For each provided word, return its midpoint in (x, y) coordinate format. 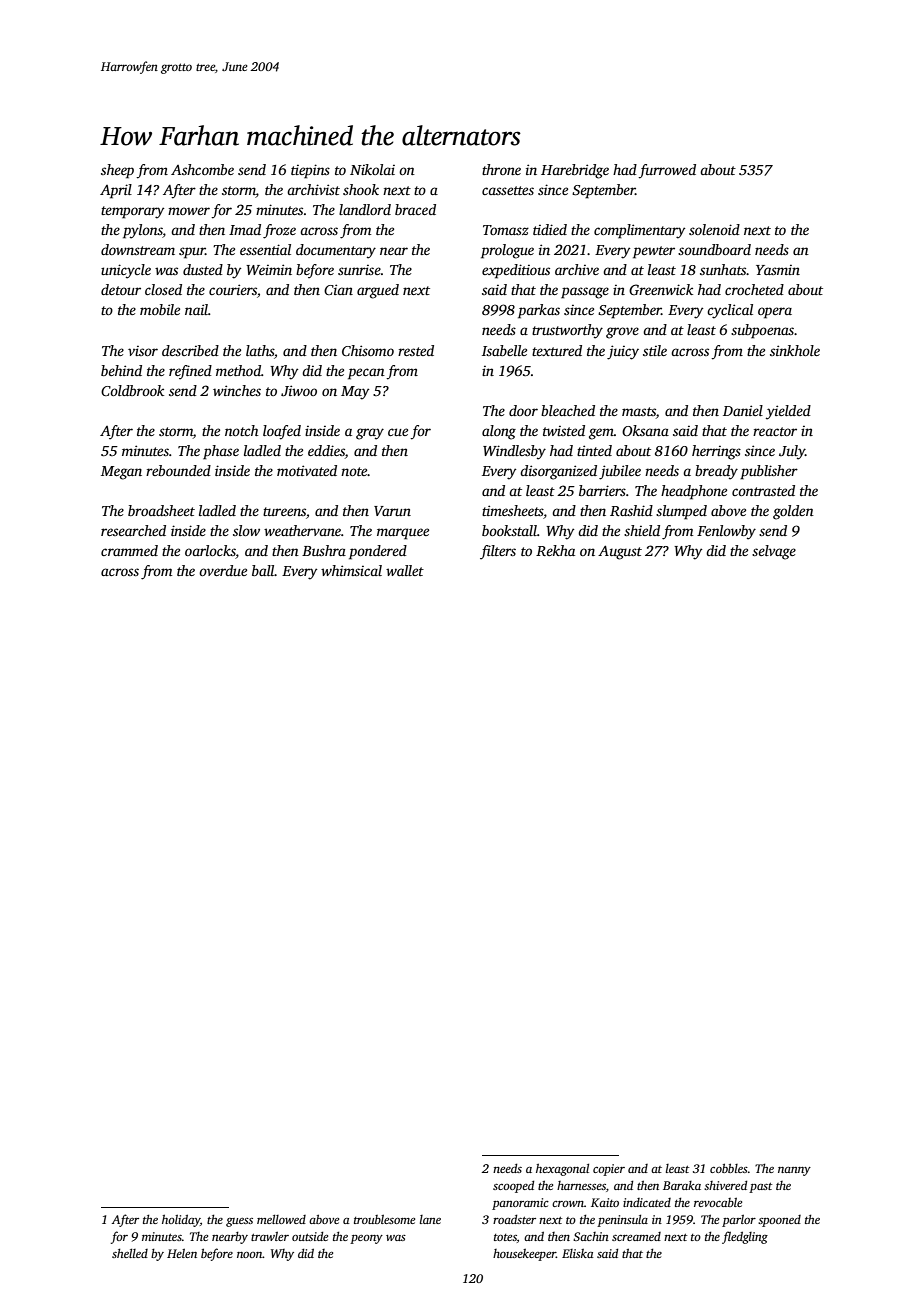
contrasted (763, 490)
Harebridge (575, 171)
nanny (794, 1171)
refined (190, 372)
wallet (405, 570)
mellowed (281, 1219)
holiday (181, 1220)
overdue (223, 570)
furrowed (667, 171)
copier (609, 1170)
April (116, 191)
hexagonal (562, 1169)
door (523, 410)
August (620, 552)
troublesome (384, 1219)
